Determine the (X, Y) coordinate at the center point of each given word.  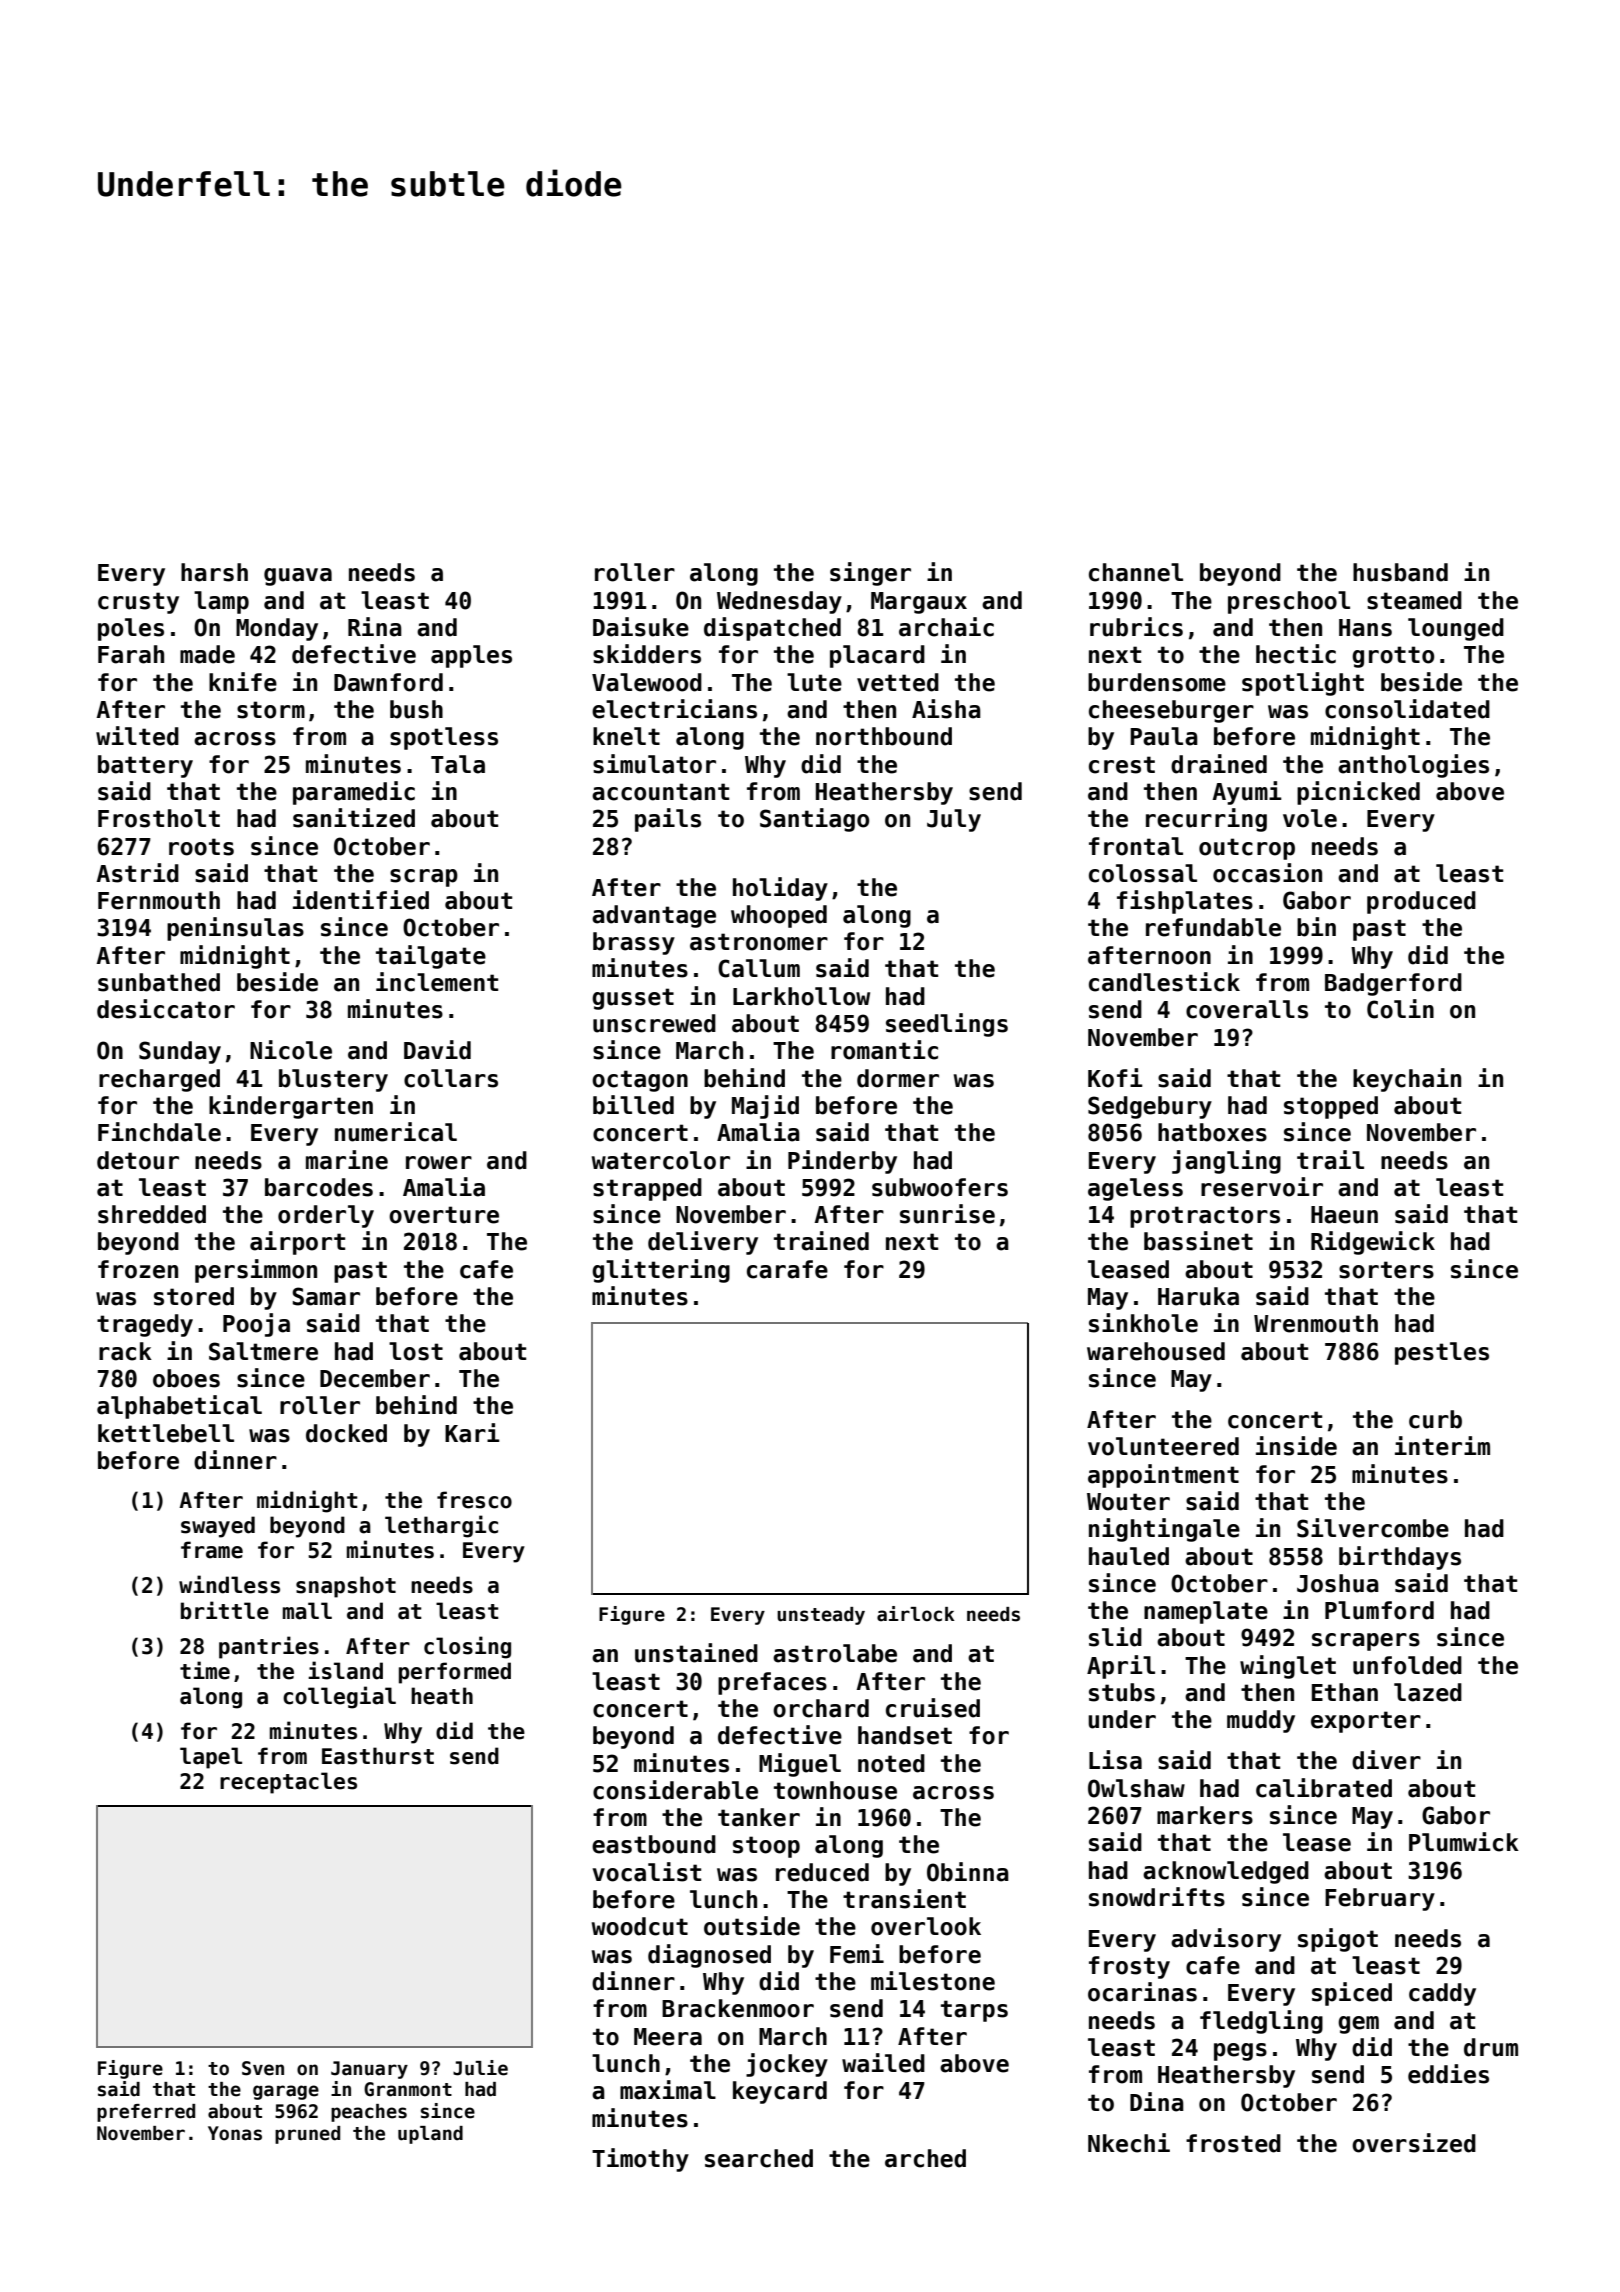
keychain (1407, 1080)
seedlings (947, 1025)
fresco (474, 1500)
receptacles (288, 1783)
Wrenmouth (1316, 1323)
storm (271, 710)
